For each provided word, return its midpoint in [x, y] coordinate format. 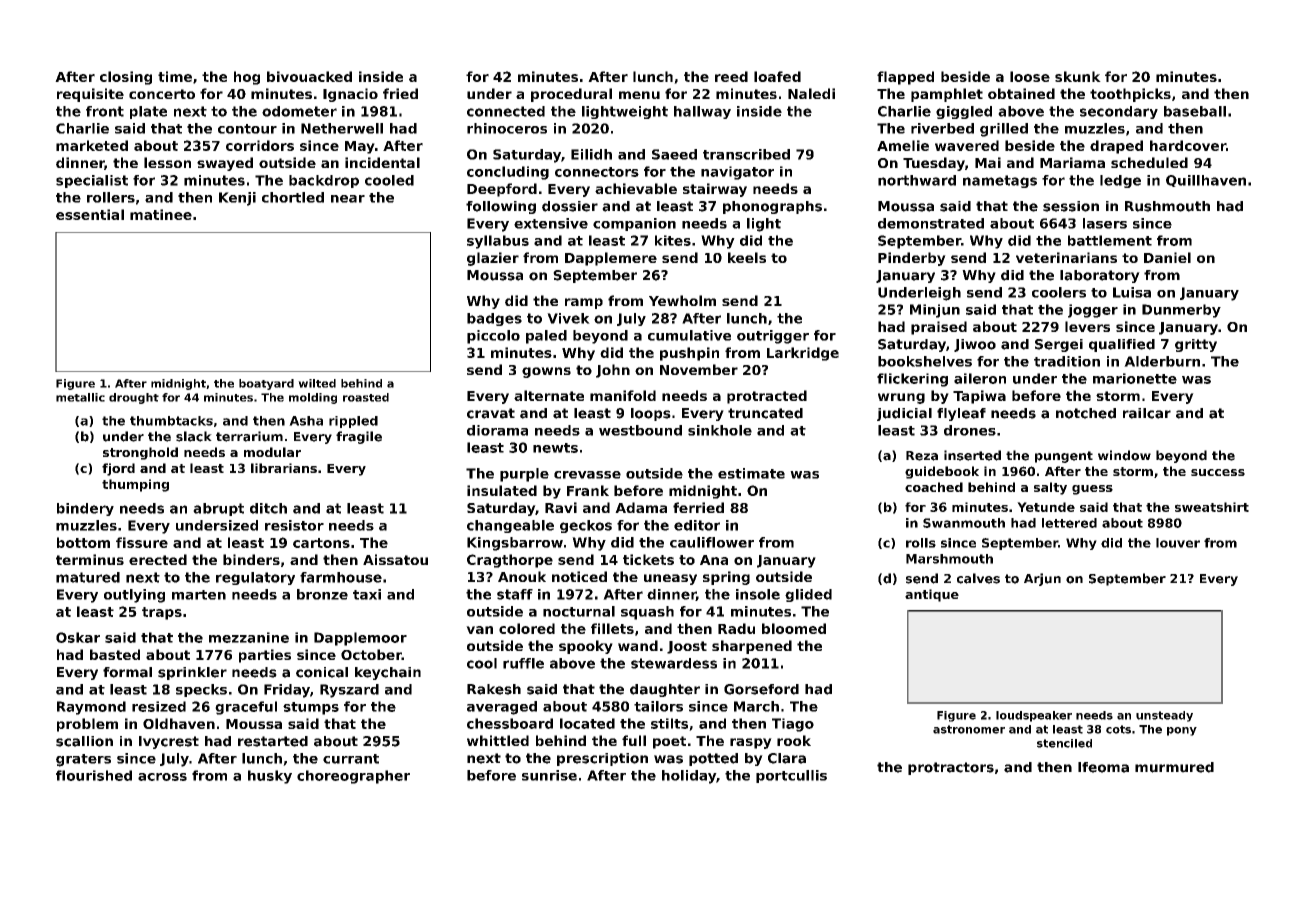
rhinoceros [507, 128]
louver [1178, 543]
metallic [80, 397]
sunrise [549, 775]
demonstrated [931, 223]
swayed [225, 164]
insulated [502, 490]
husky [270, 777]
